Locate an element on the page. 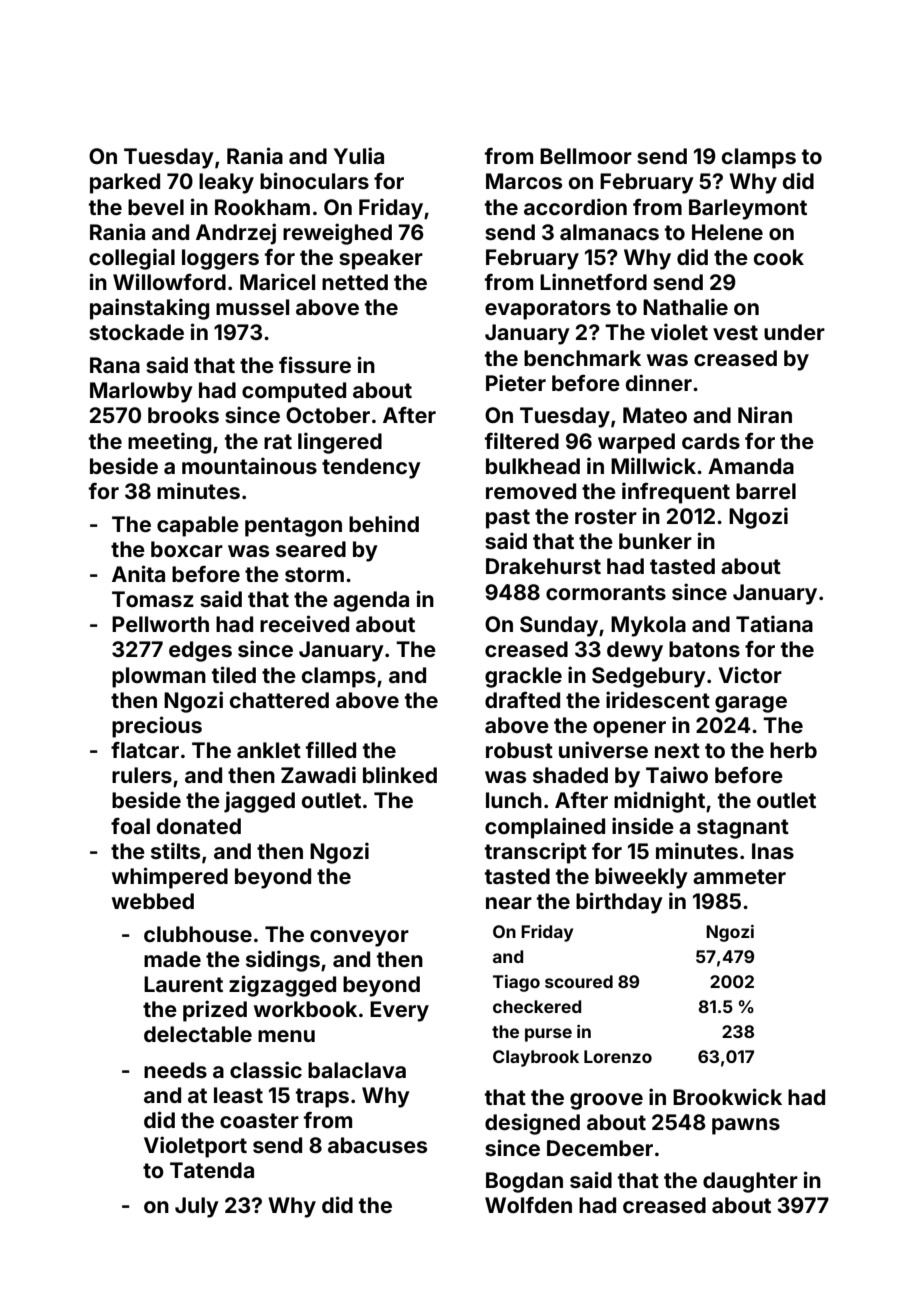  rulers is located at coordinates (142, 775).
